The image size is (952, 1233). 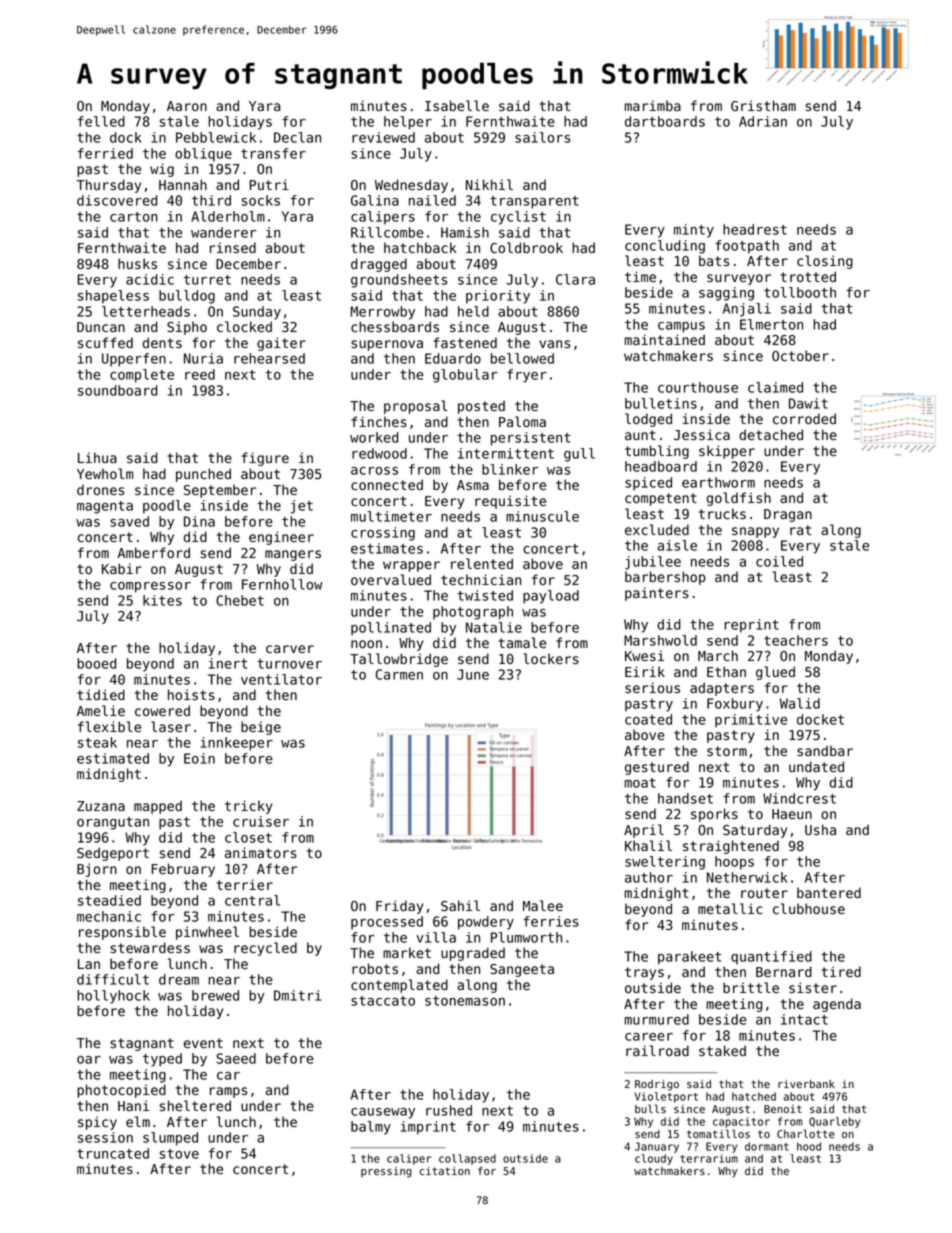 What do you see at coordinates (371, 1128) in the screenshot?
I see `balmy` at bounding box center [371, 1128].
